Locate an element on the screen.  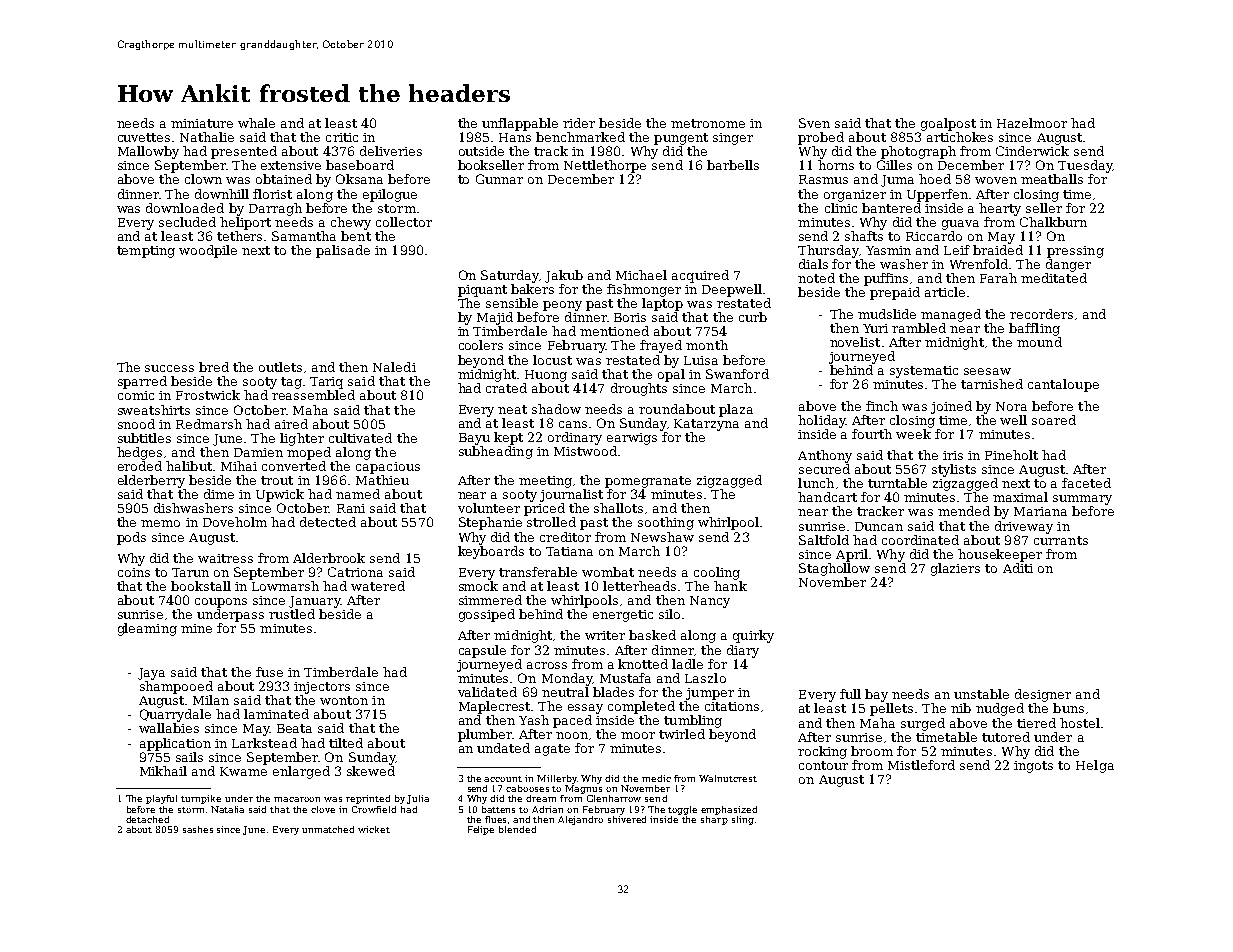
stylists is located at coordinates (954, 470).
